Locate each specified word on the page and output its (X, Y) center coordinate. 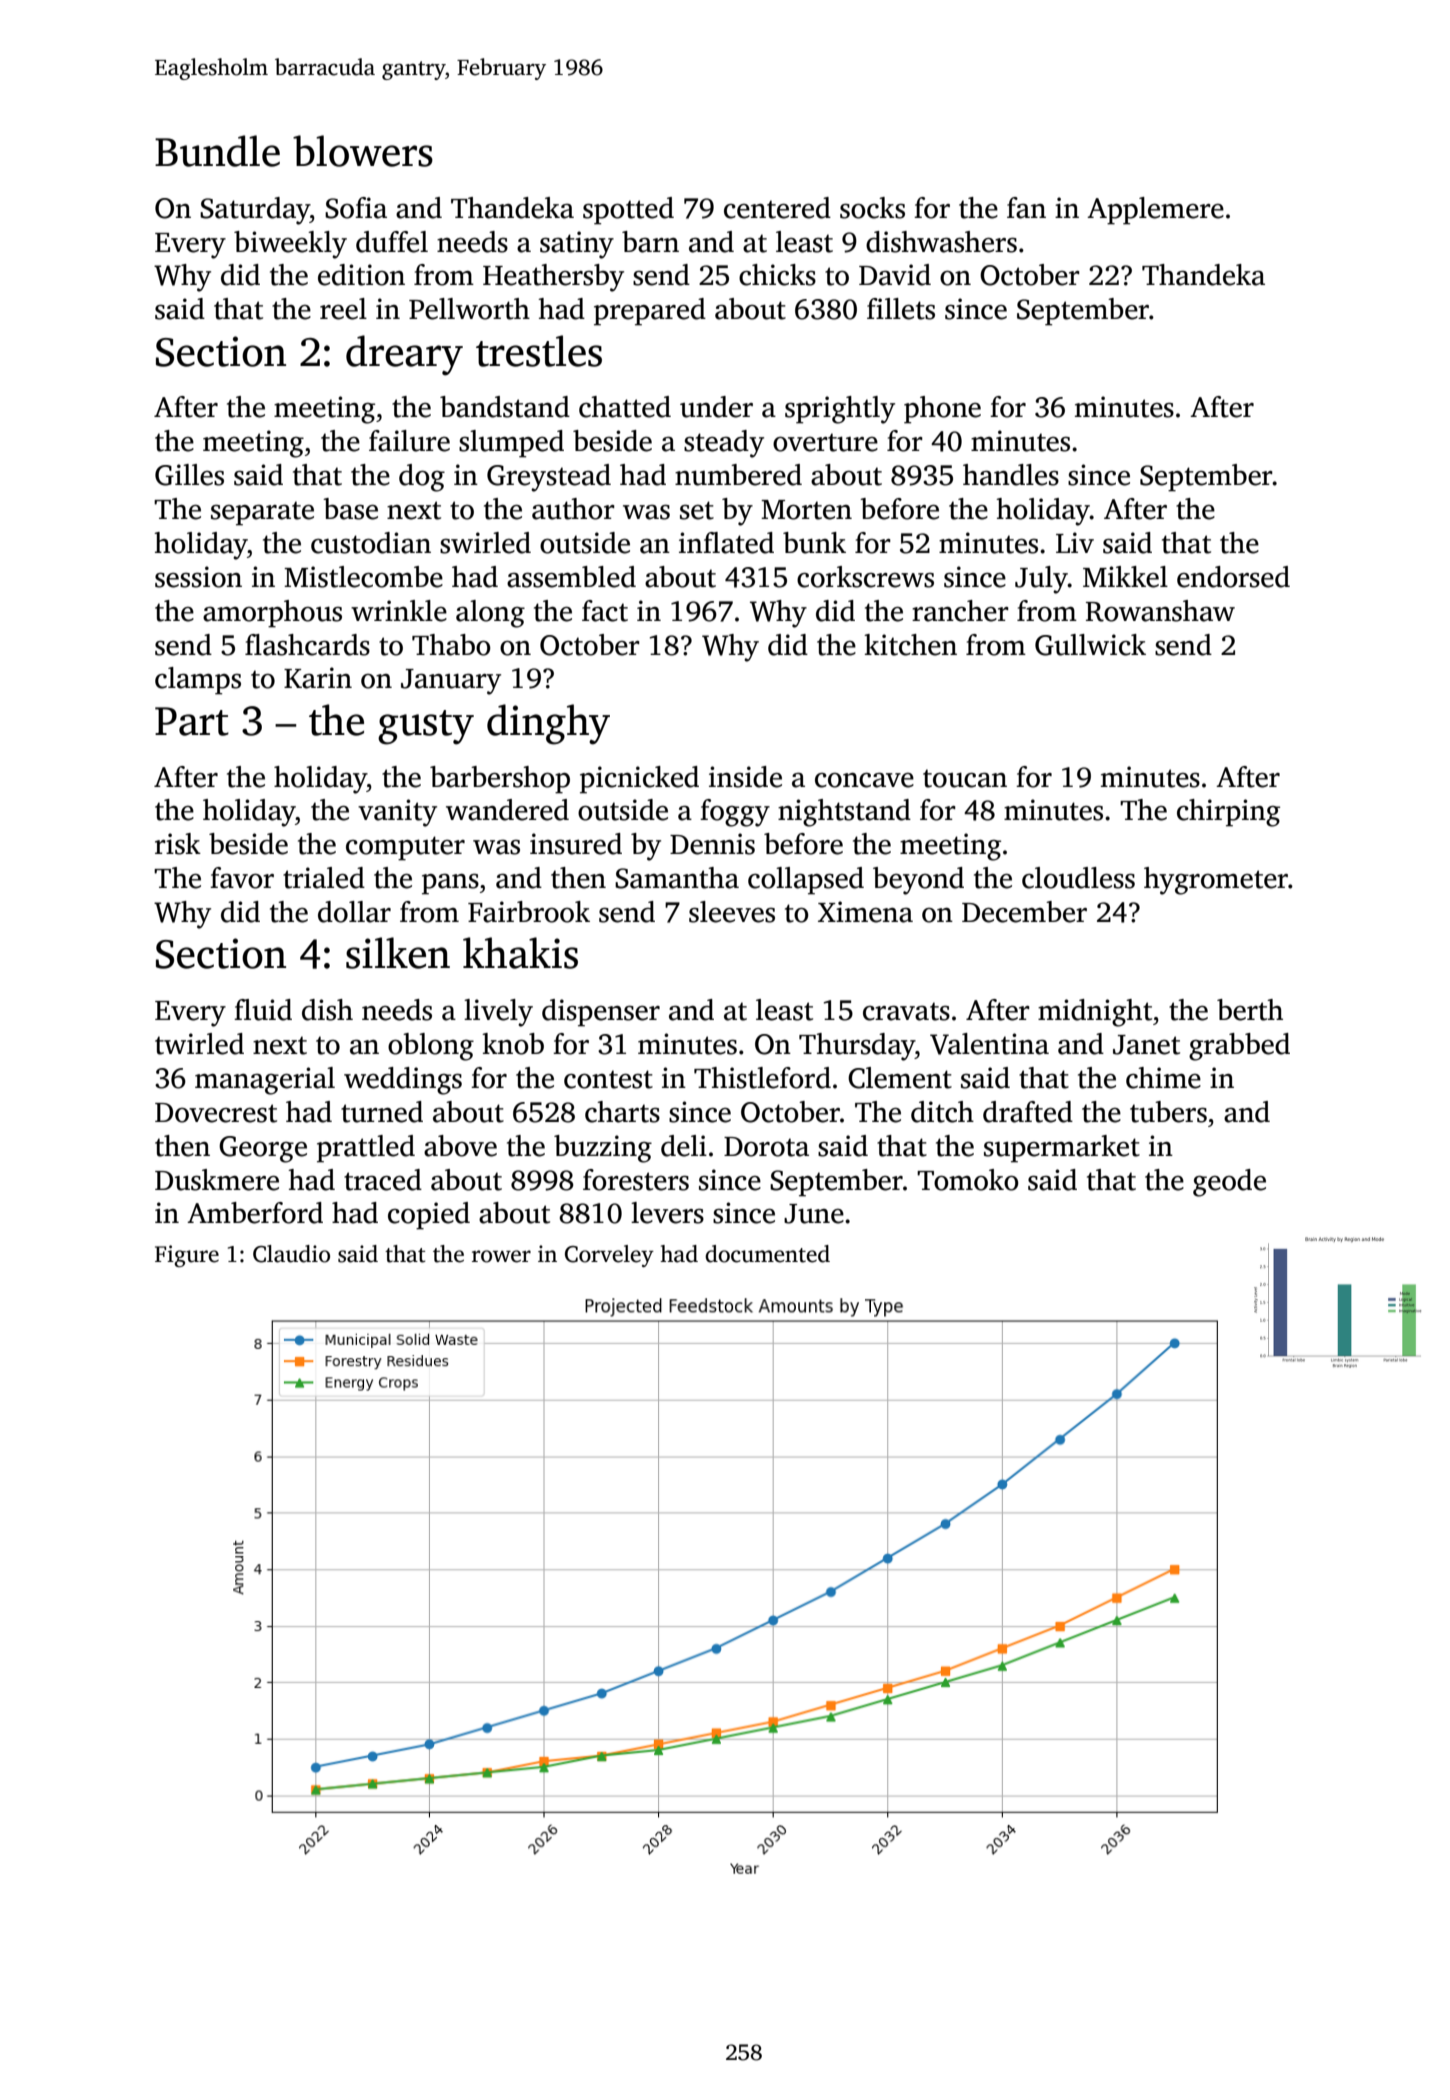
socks (872, 208)
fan (1026, 208)
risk (178, 844)
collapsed (806, 881)
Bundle (217, 151)
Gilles (189, 475)
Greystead (549, 478)
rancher (960, 611)
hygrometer (1216, 881)
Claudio (291, 1254)
